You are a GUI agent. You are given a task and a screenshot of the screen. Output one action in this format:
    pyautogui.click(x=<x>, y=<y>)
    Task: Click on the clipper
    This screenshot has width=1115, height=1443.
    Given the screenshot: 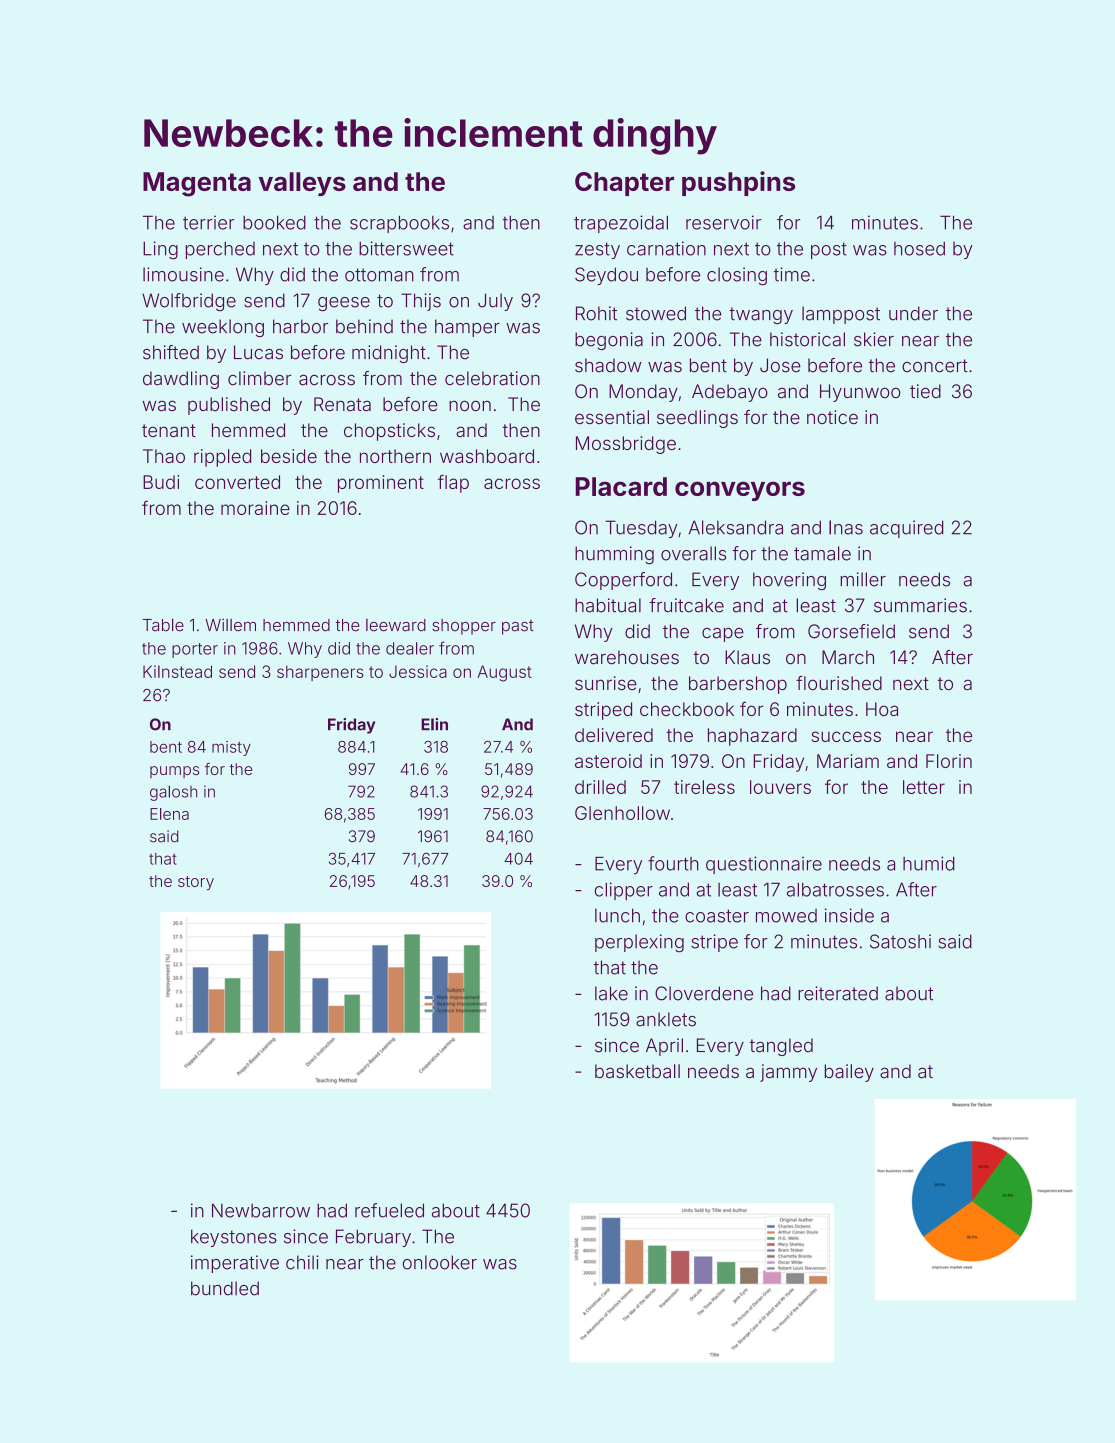 What is the action you would take?
    pyautogui.click(x=623, y=891)
